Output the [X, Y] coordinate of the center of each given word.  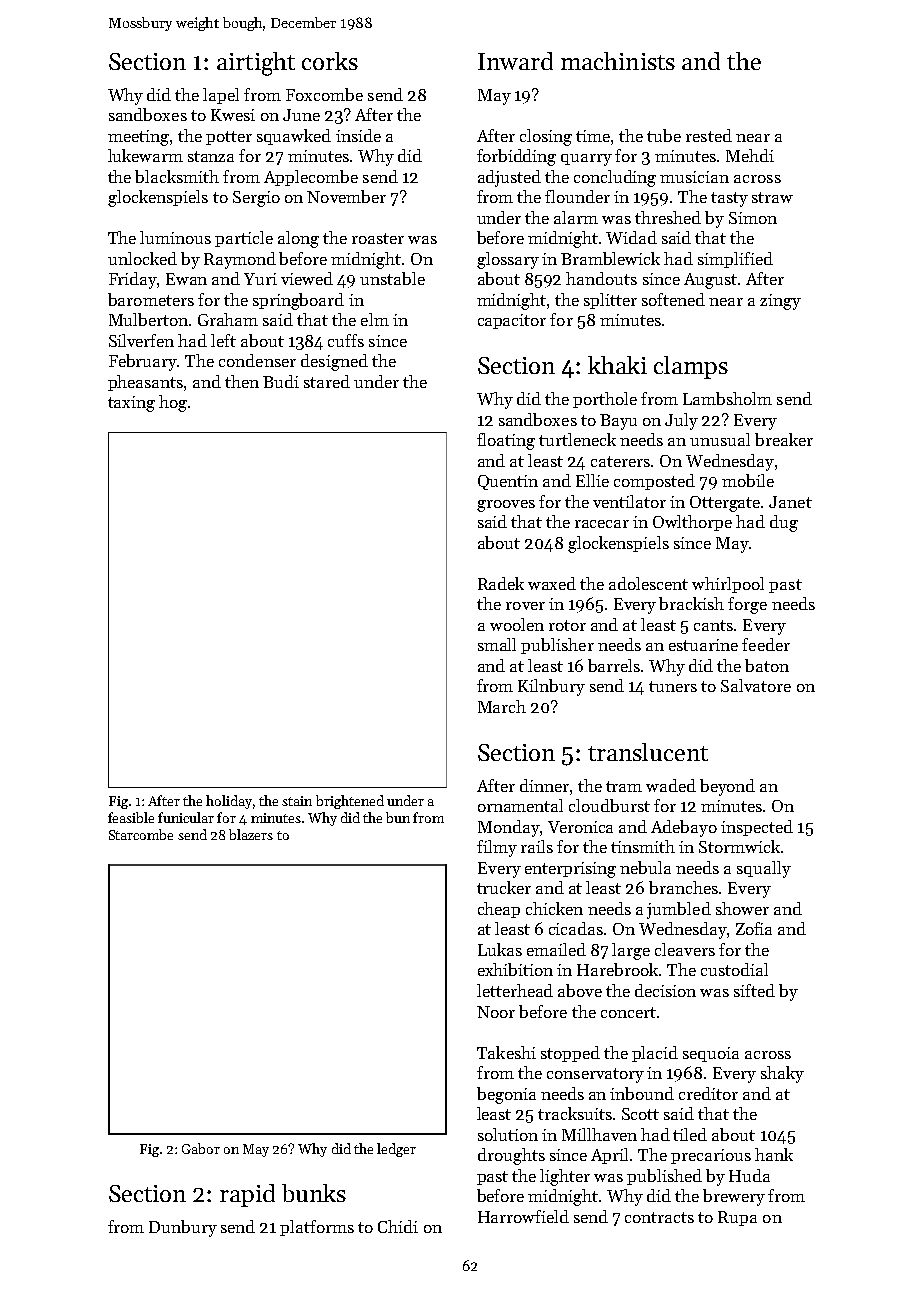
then [242, 381]
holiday [229, 802]
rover [525, 606]
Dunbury [183, 1228]
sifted [754, 990]
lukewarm [145, 155]
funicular [186, 817]
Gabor [201, 1148]
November [346, 196]
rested [709, 135]
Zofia [754, 928]
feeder [766, 644]
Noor [496, 1012]
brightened [350, 802]
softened [673, 299]
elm [375, 319]
